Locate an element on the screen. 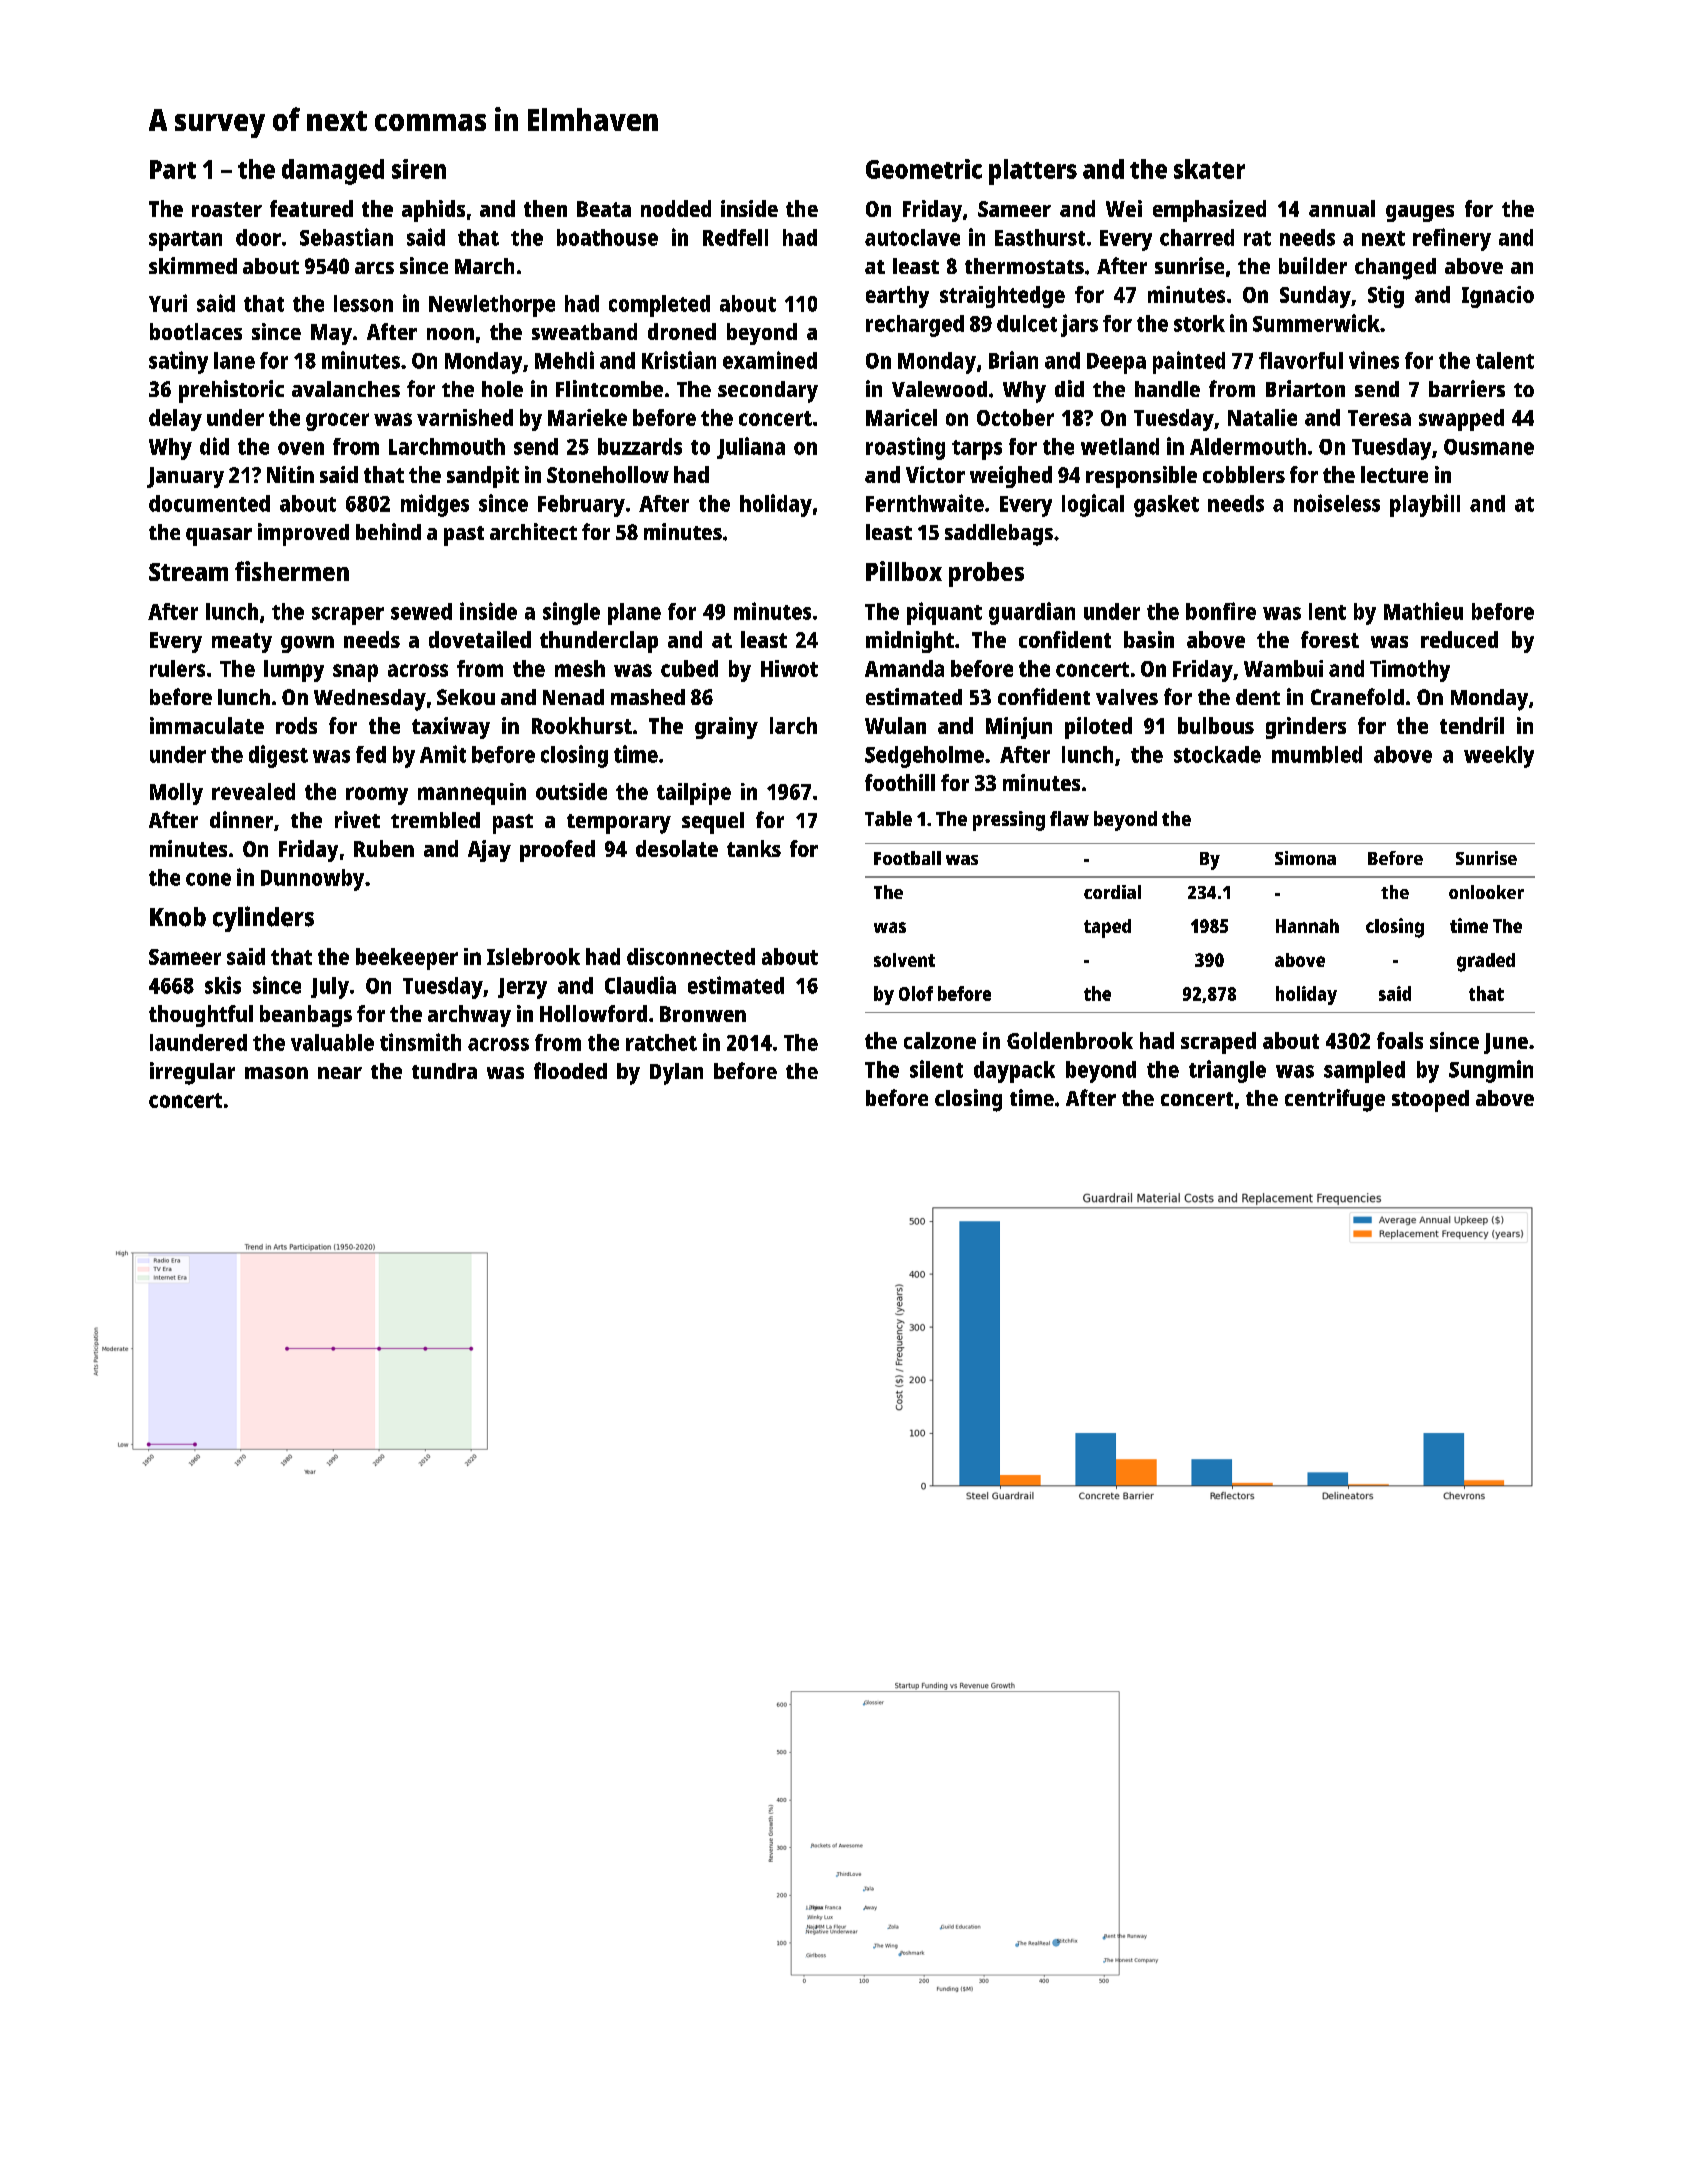  archway is located at coordinates (469, 1016).
